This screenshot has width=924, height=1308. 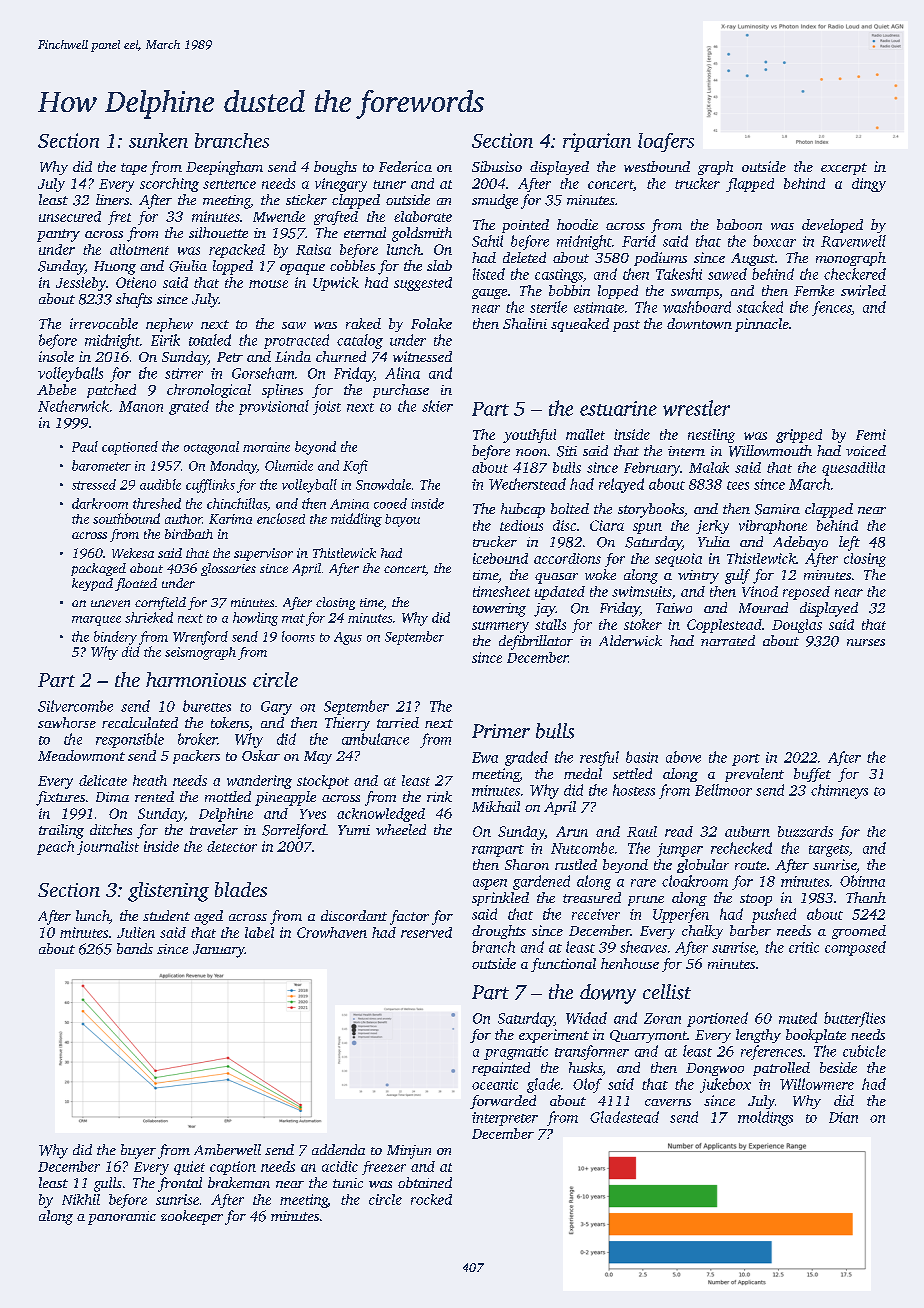 What do you see at coordinates (104, 323) in the screenshot?
I see `irrevocable` at bounding box center [104, 323].
